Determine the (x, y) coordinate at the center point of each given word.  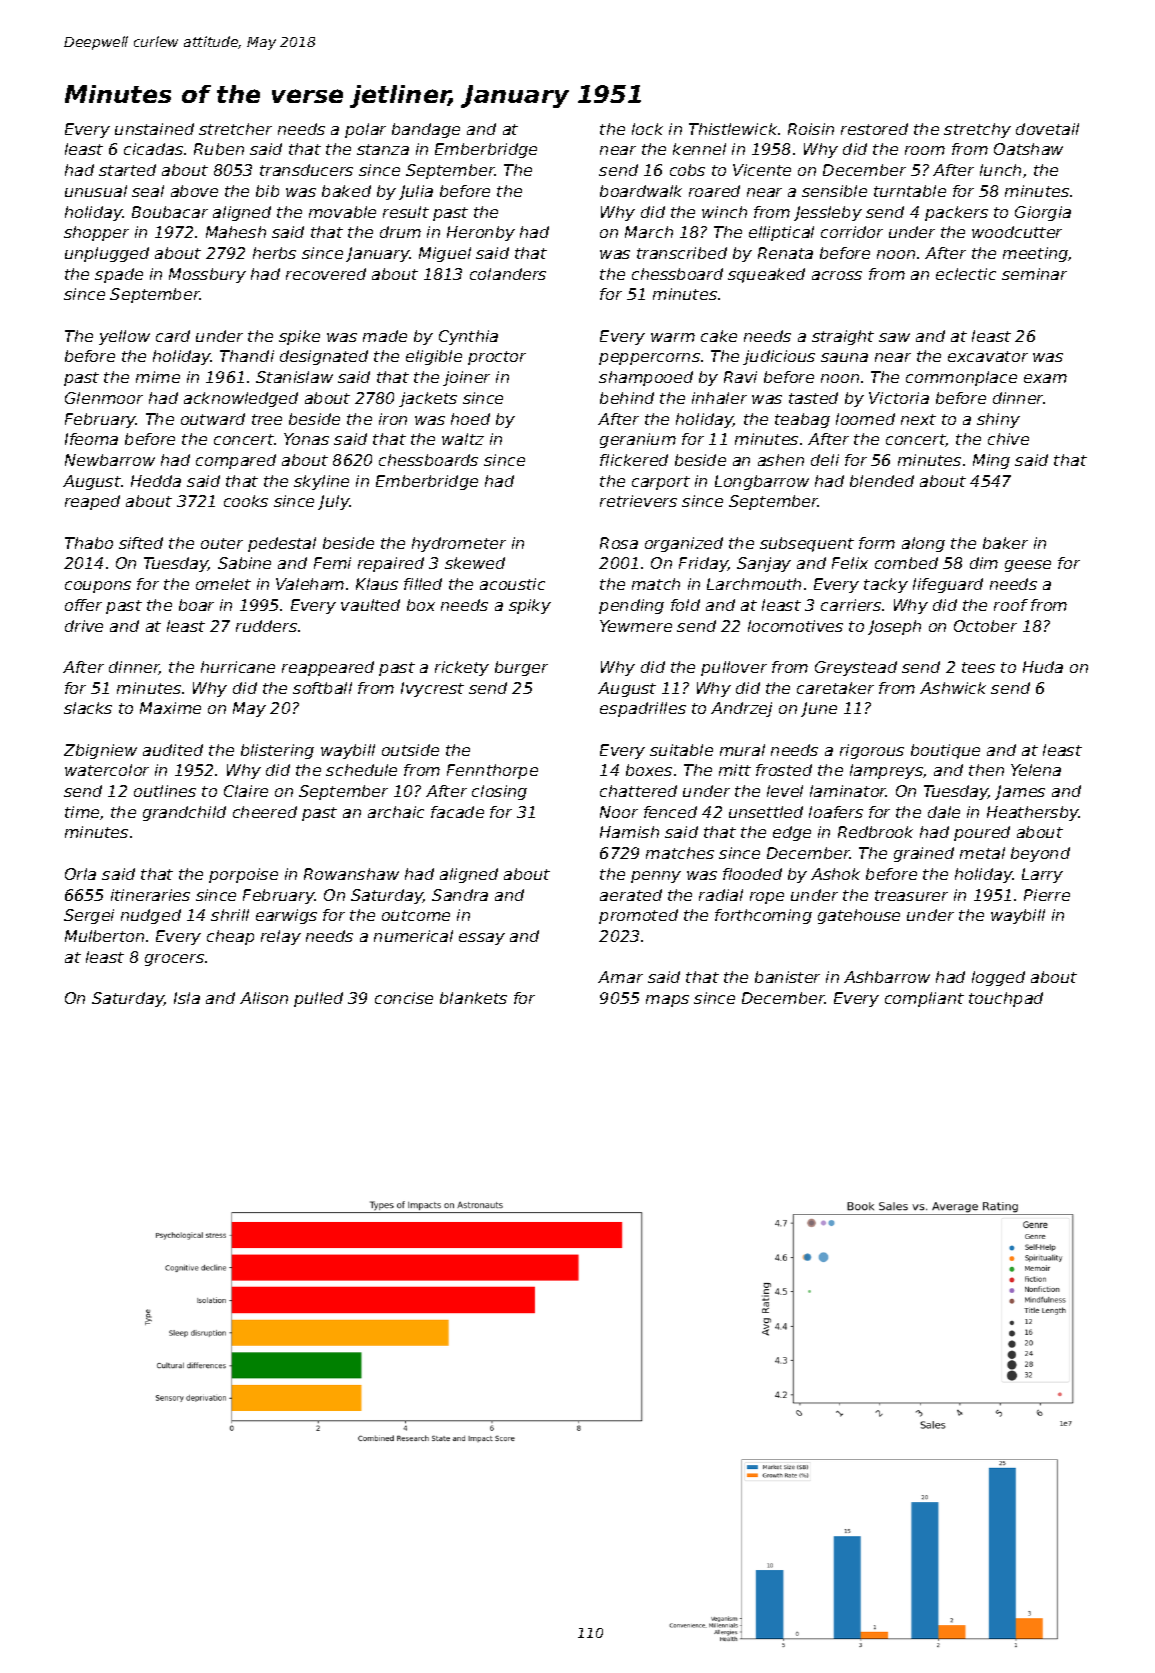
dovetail (1047, 129)
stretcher (235, 129)
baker (1005, 543)
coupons (98, 587)
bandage (426, 130)
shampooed (646, 378)
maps (667, 1001)
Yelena (1036, 770)
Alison (264, 998)
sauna (844, 357)
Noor (619, 812)
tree (267, 419)
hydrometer (459, 544)
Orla (80, 874)
